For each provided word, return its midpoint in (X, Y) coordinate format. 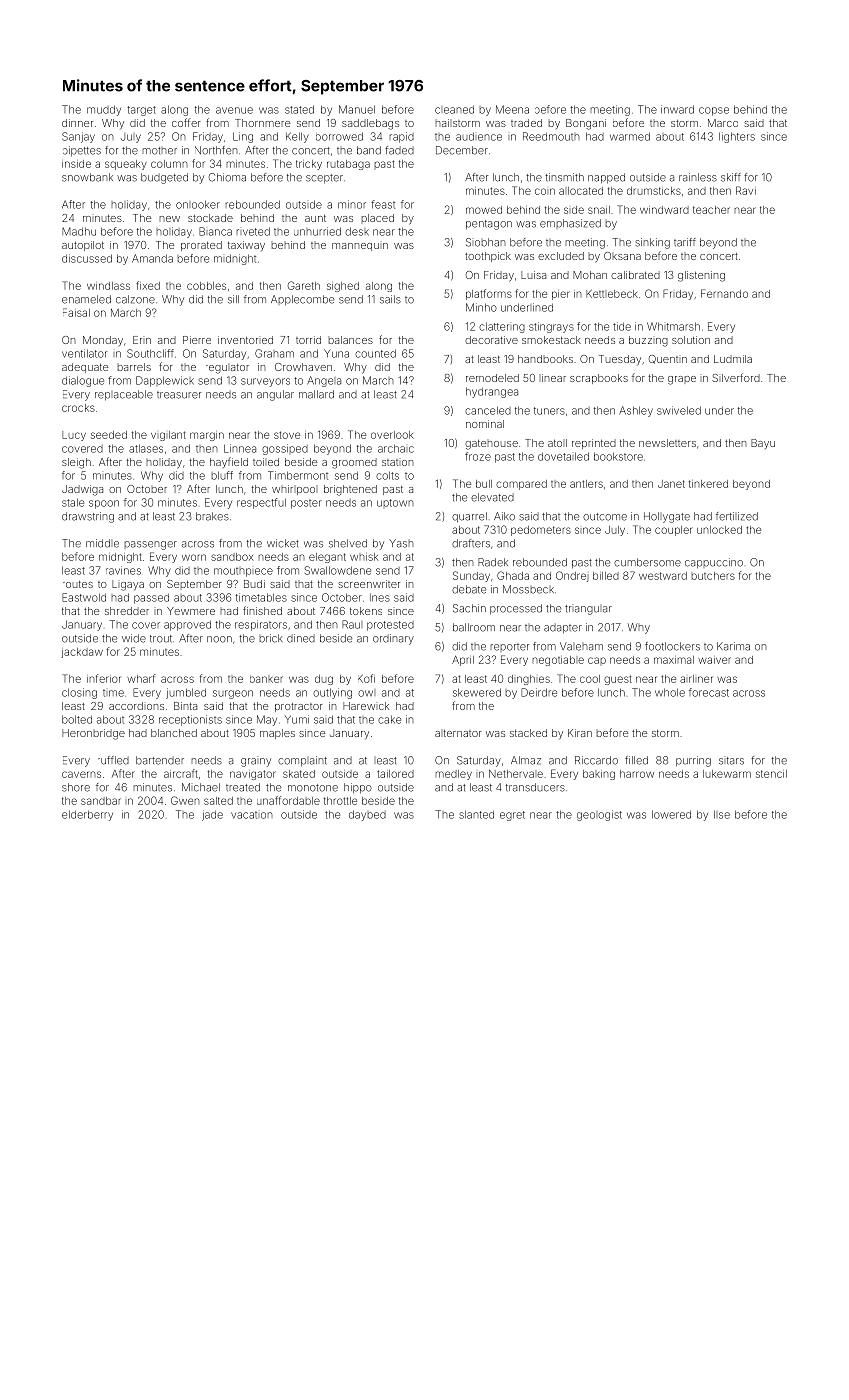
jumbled (186, 693)
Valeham (581, 646)
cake (389, 719)
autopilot (83, 246)
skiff (731, 177)
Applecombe (302, 300)
